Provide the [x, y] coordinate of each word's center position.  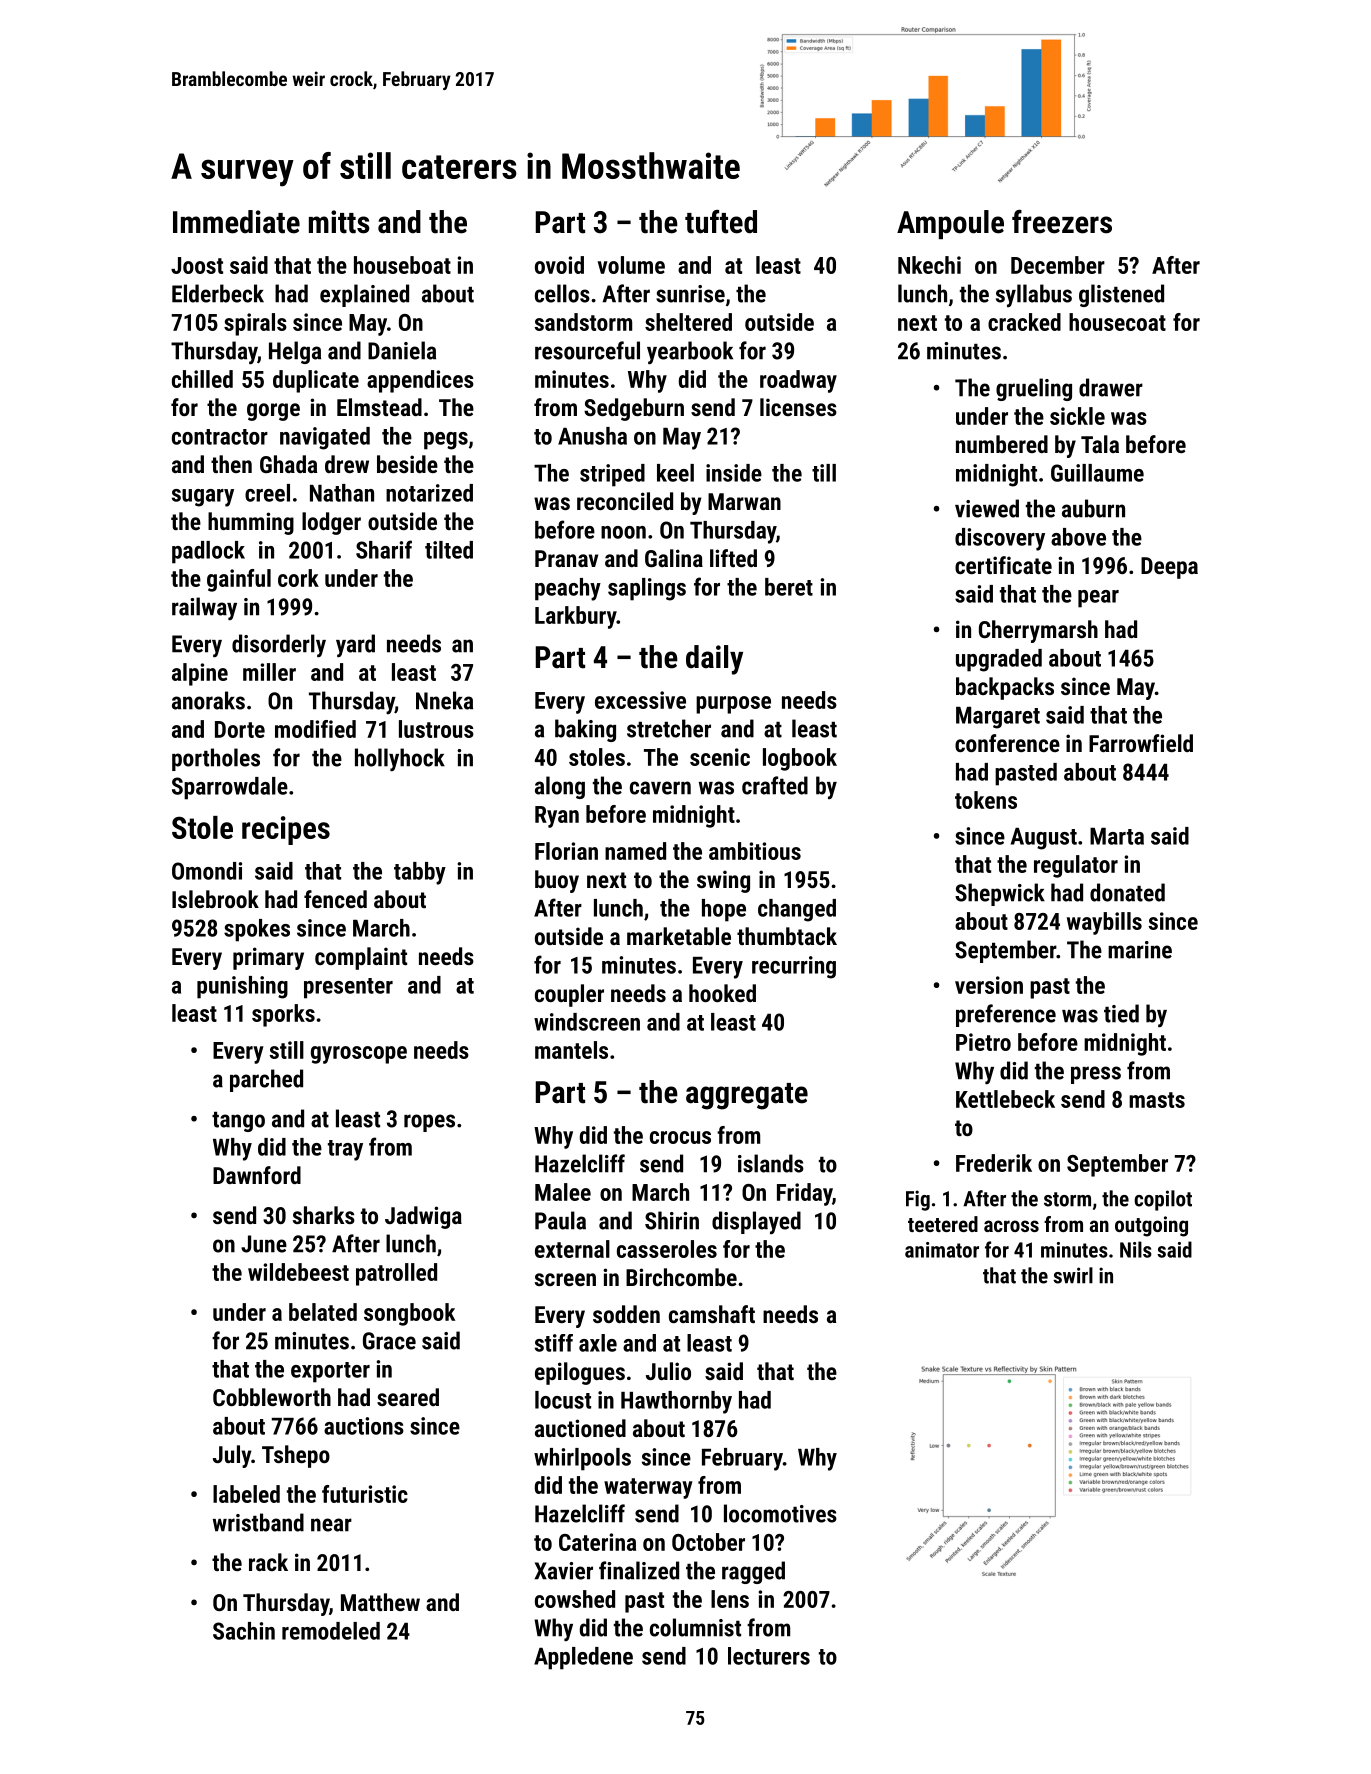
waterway [648, 1488]
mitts [339, 222]
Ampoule [950, 224]
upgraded [999, 660]
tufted [721, 222]
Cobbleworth [272, 1397]
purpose [733, 705]
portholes [216, 759]
